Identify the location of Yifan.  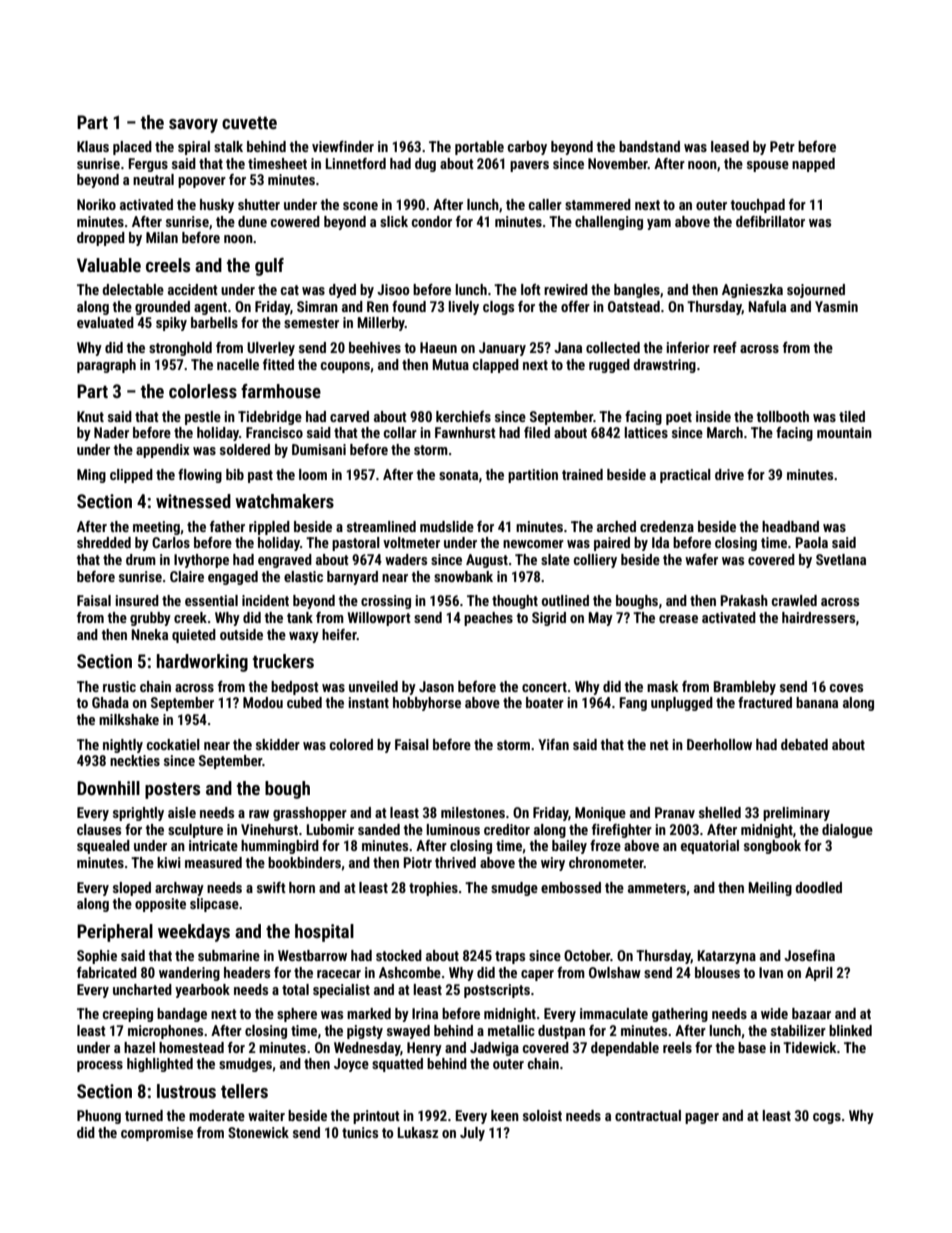
(553, 744).
